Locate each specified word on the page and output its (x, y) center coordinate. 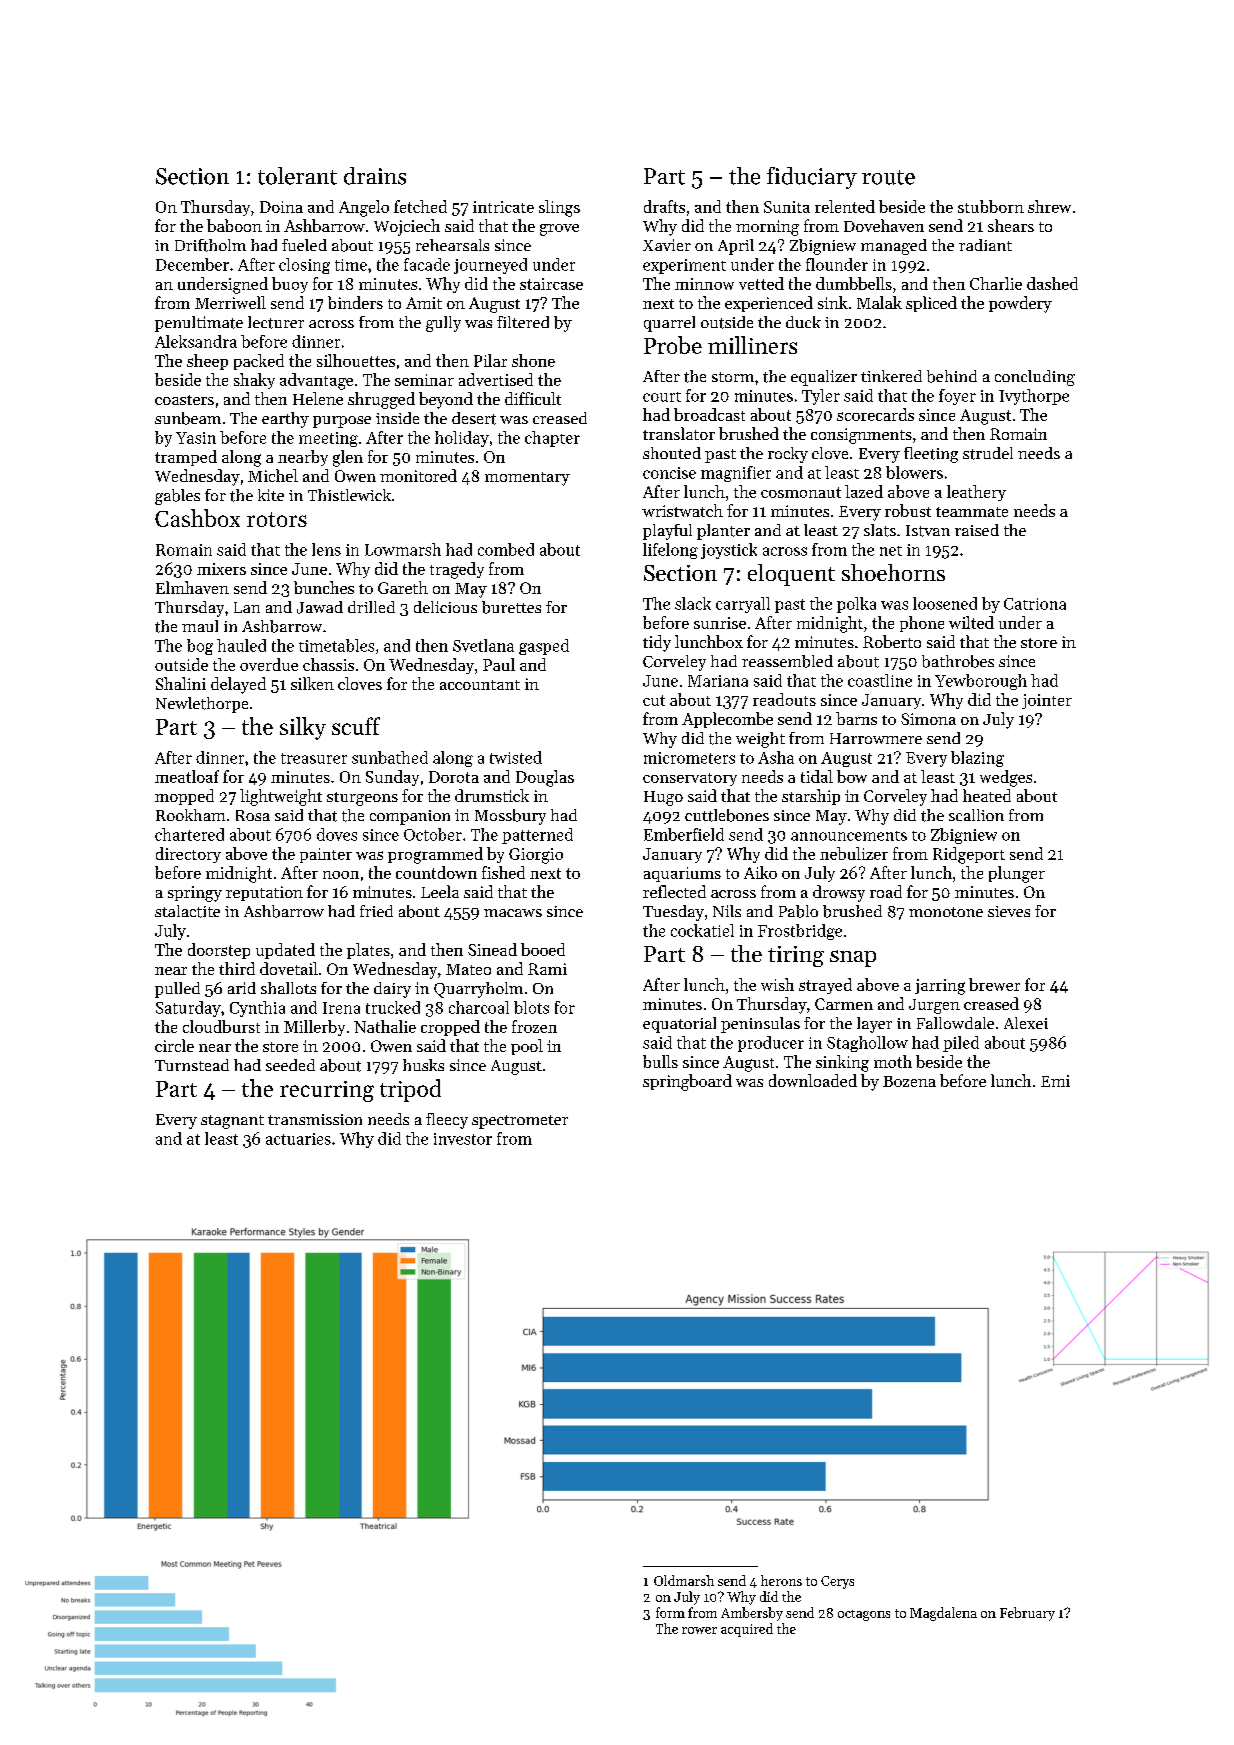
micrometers (689, 758)
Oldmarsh (684, 1580)
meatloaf (187, 776)
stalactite (187, 911)
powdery (1020, 304)
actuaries (298, 1139)
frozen (534, 1026)
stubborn (991, 206)
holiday (462, 439)
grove (559, 230)
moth (893, 1061)
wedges (1006, 778)
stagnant (232, 1122)
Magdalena (943, 1614)
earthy (285, 420)
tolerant (297, 176)
